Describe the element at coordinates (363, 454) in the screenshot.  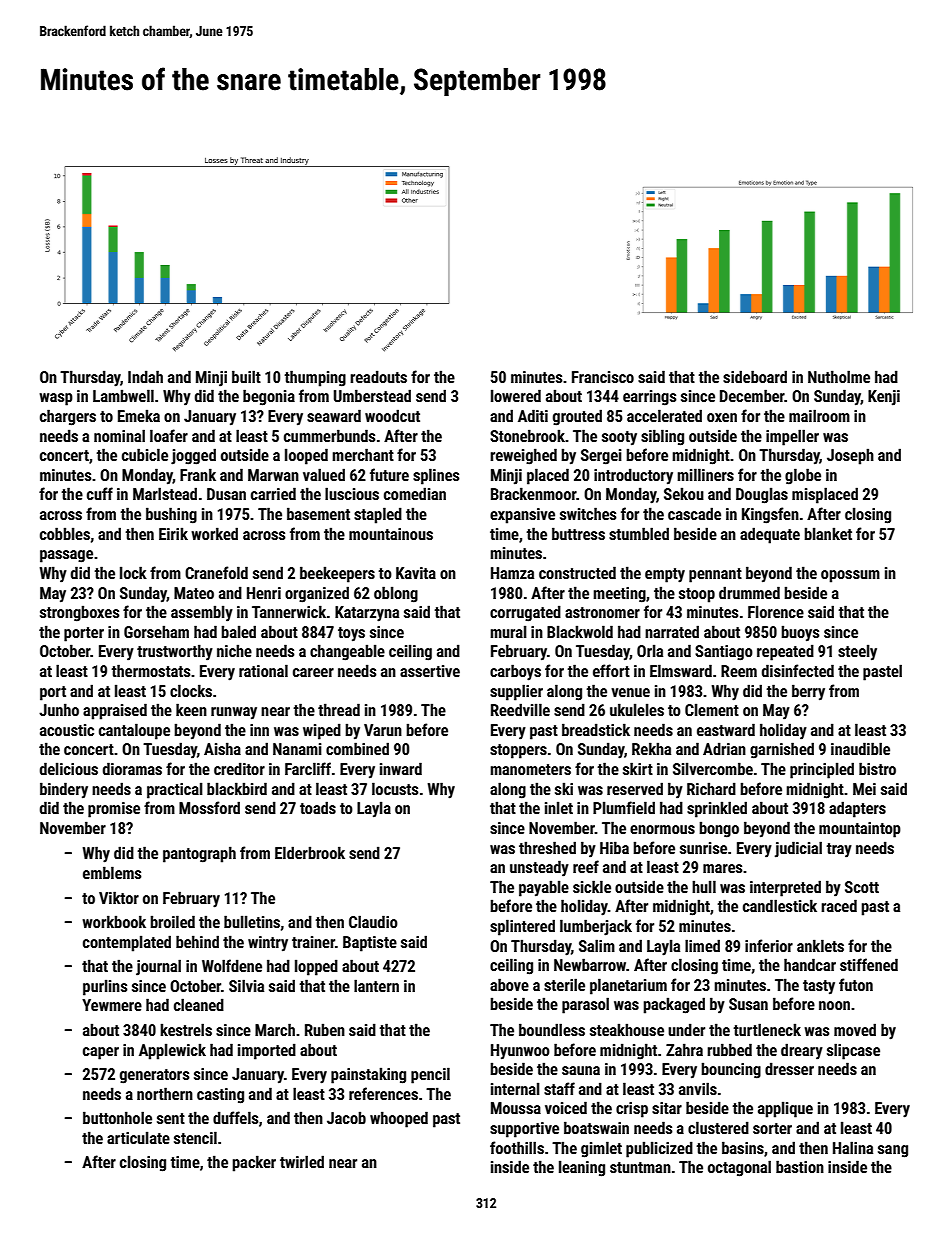
I see `merchant` at that location.
